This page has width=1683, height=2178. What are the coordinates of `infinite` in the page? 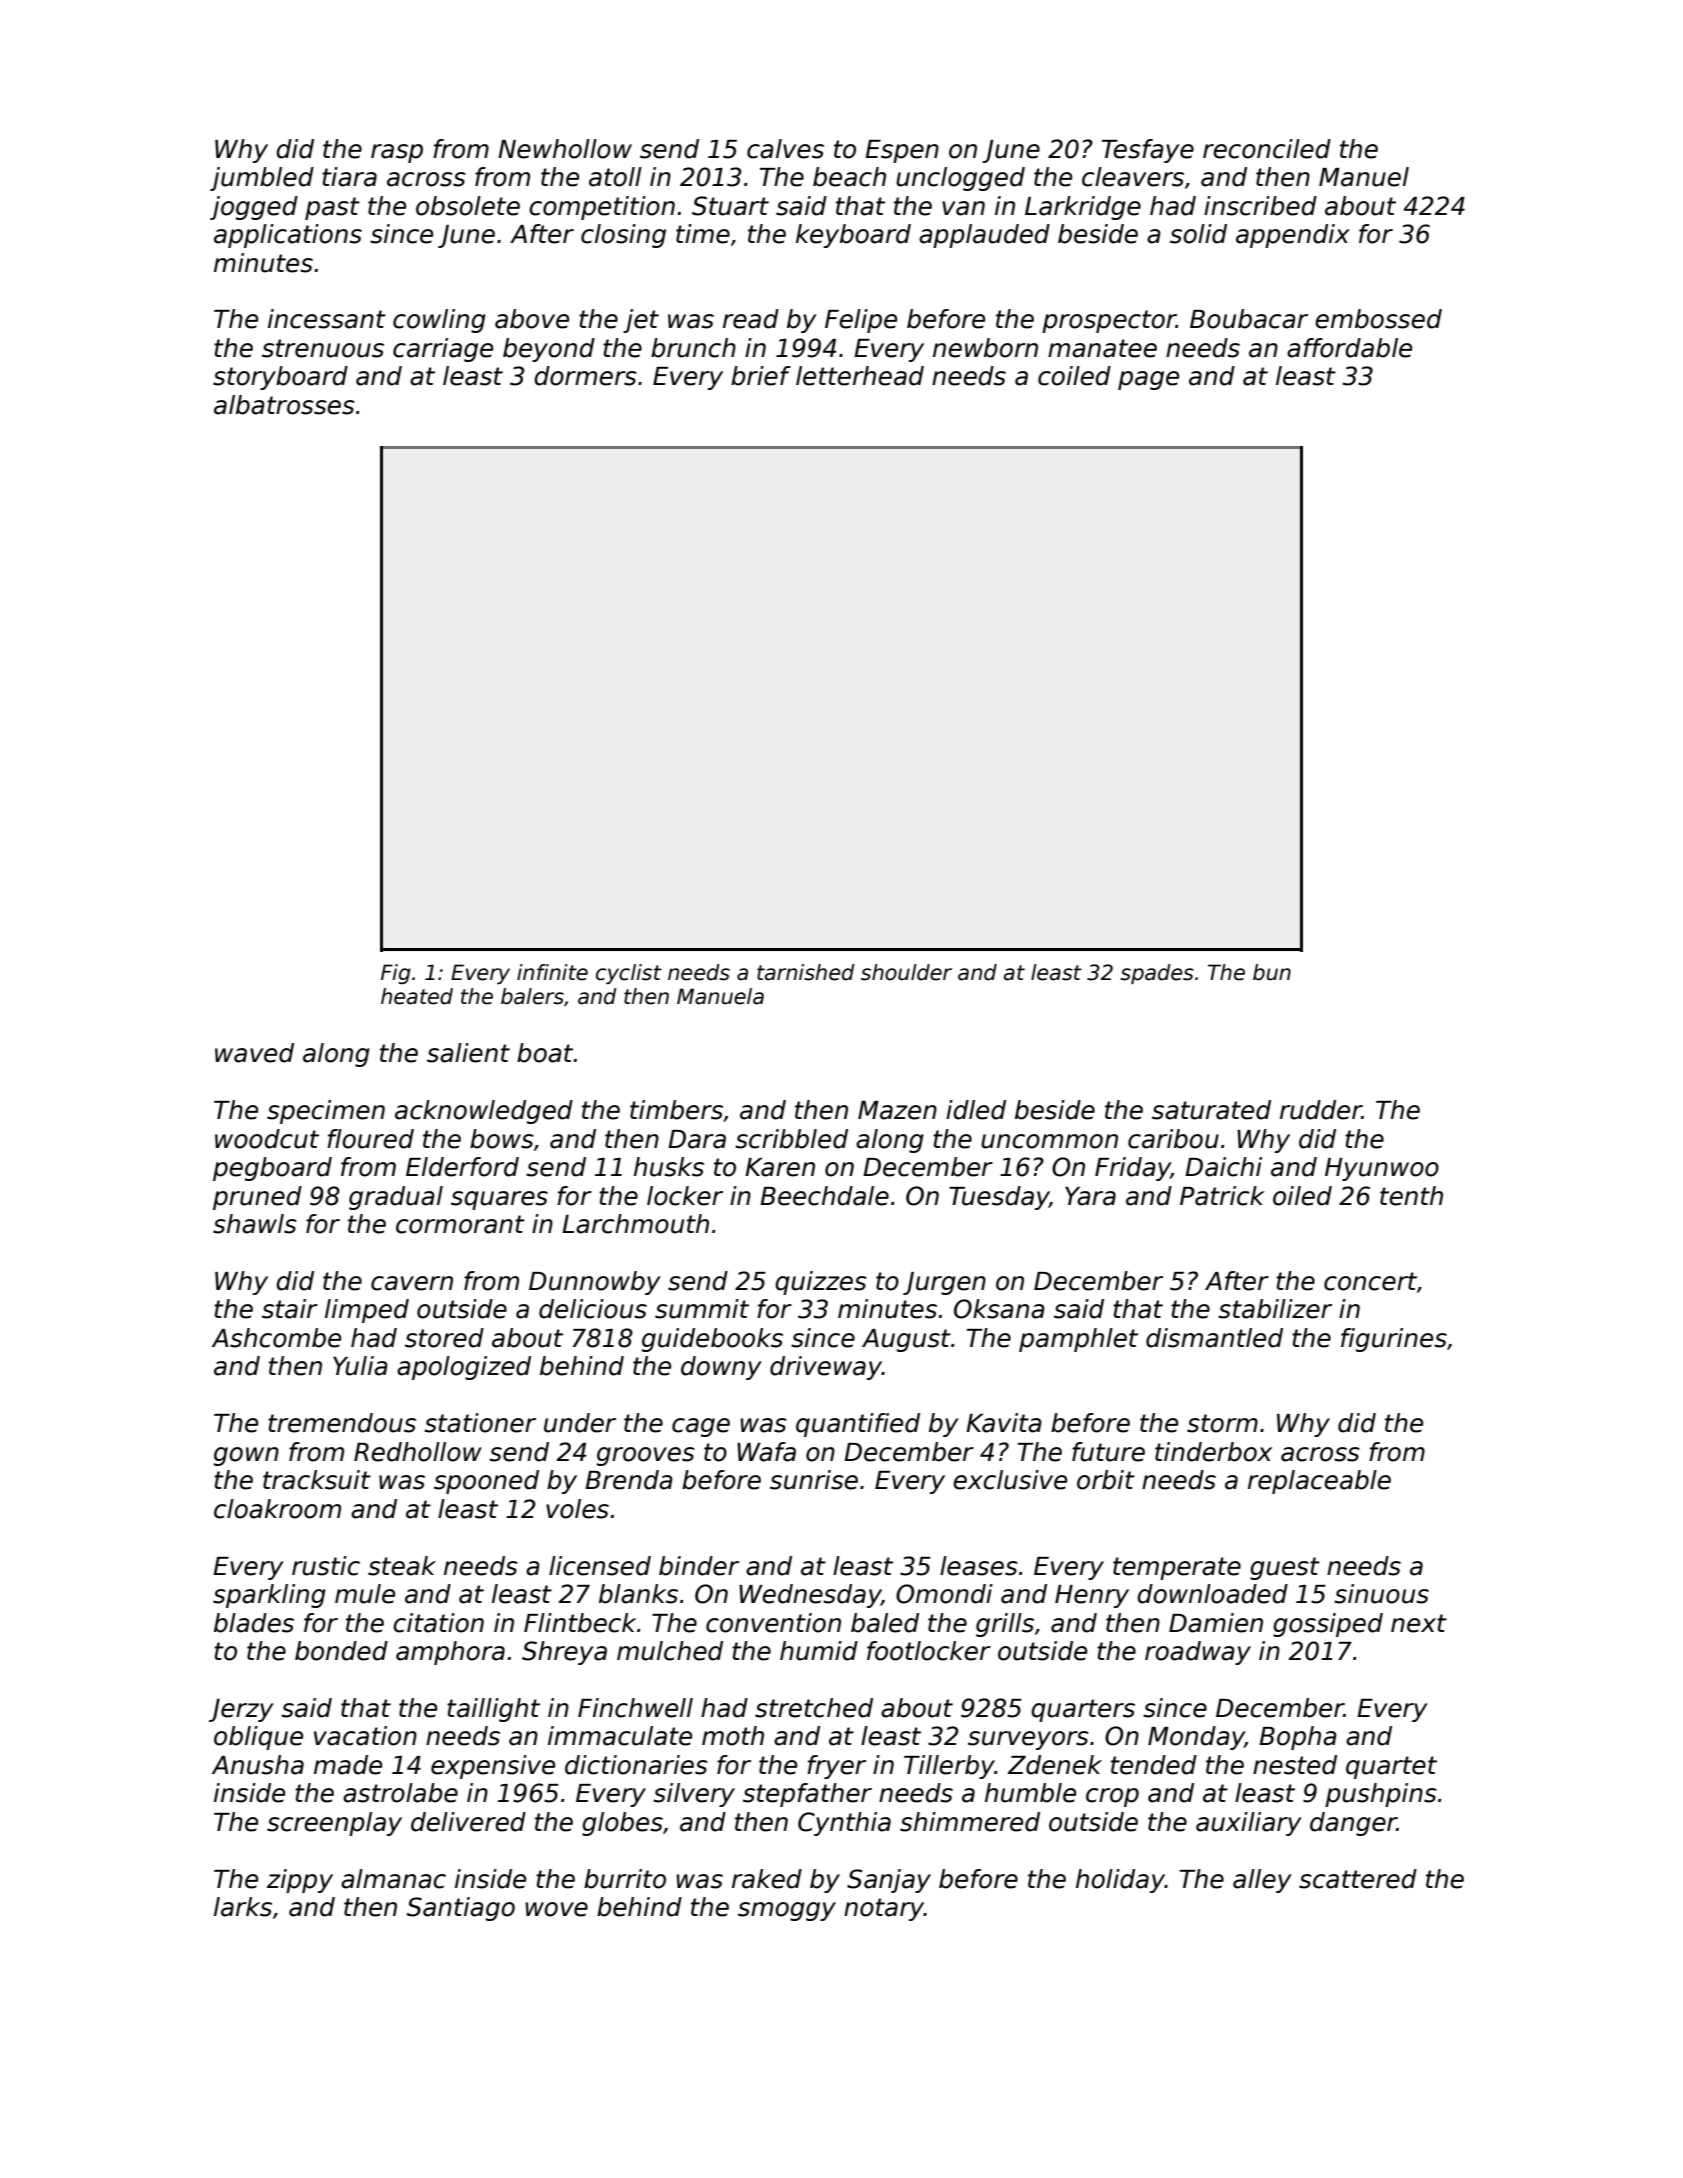 It's located at (552, 972).
